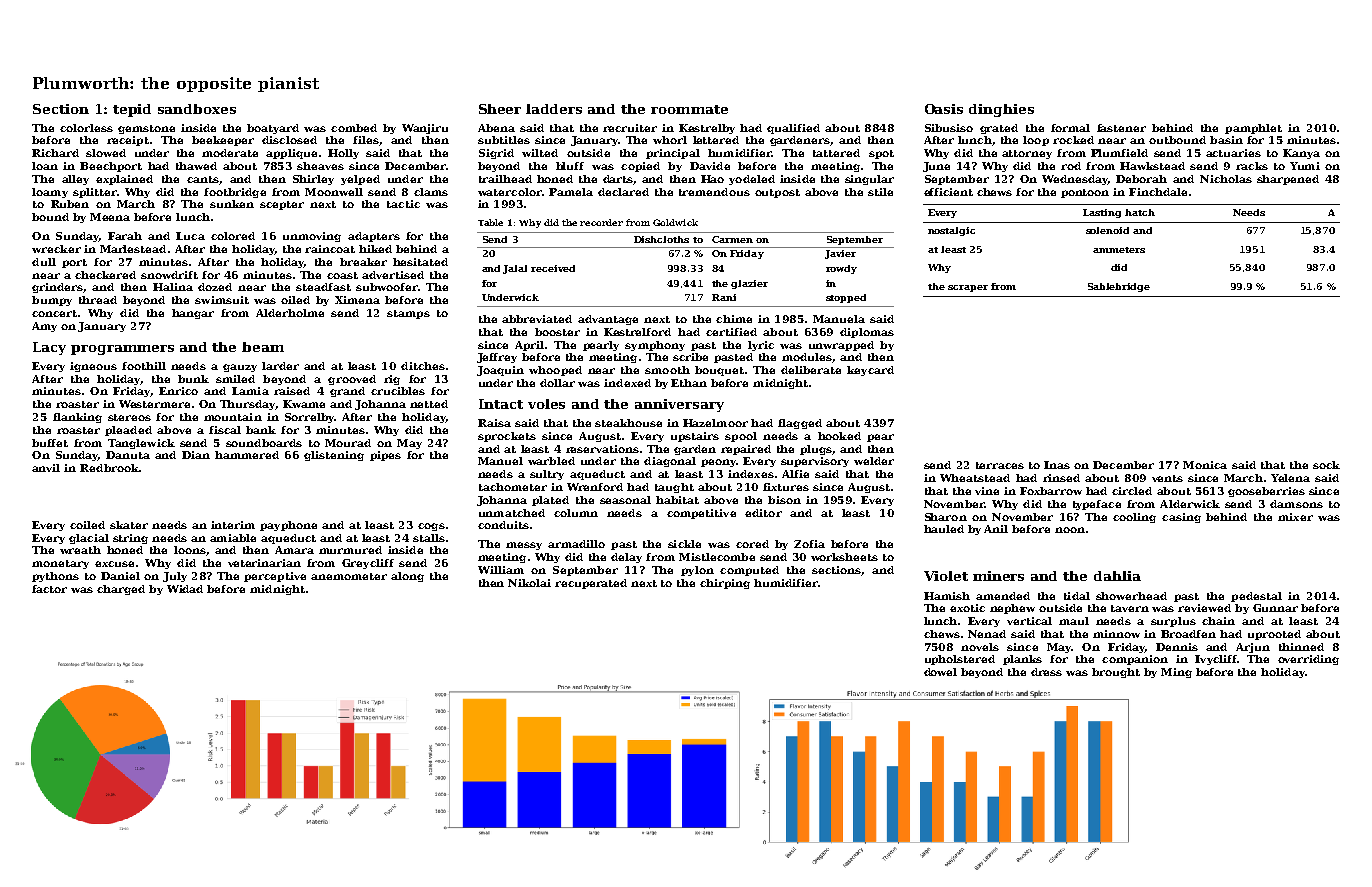 The image size is (1372, 887). What do you see at coordinates (80, 550) in the image?
I see `wreath` at bounding box center [80, 550].
